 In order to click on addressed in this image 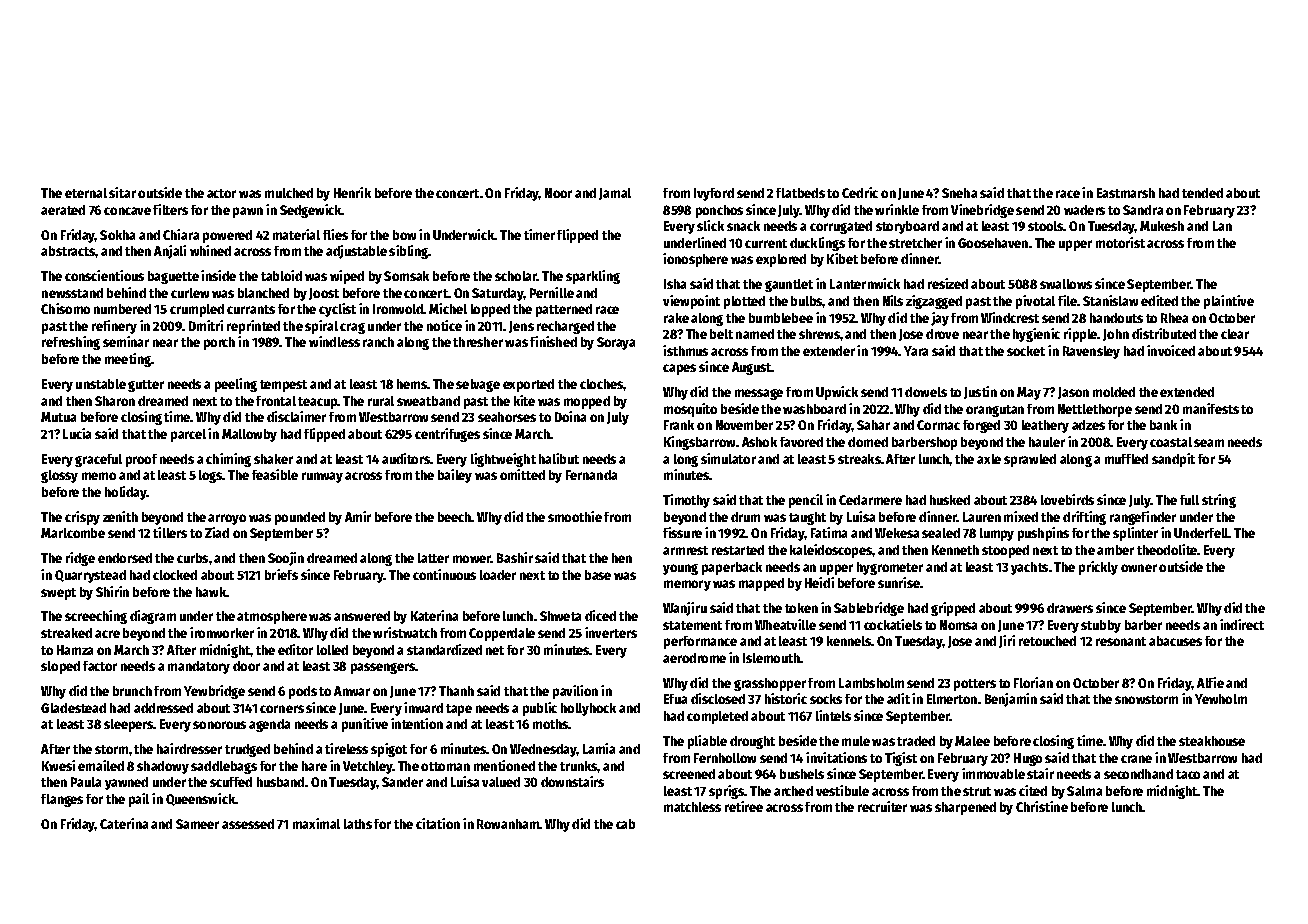, I will do `click(163, 708)`.
